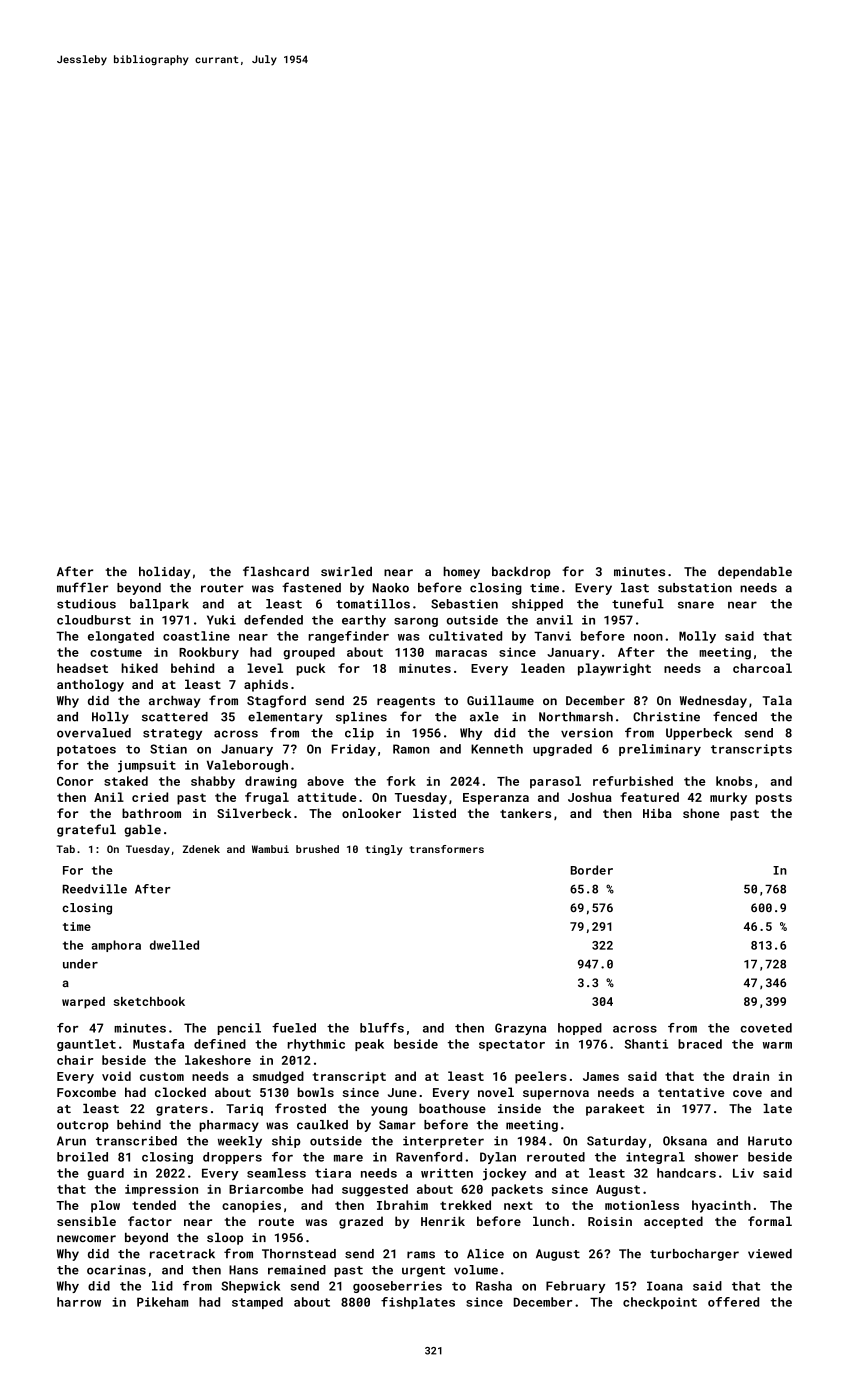 This page has height=1400, width=849. Describe the element at coordinates (592, 870) in the page. I see `Border` at that location.
